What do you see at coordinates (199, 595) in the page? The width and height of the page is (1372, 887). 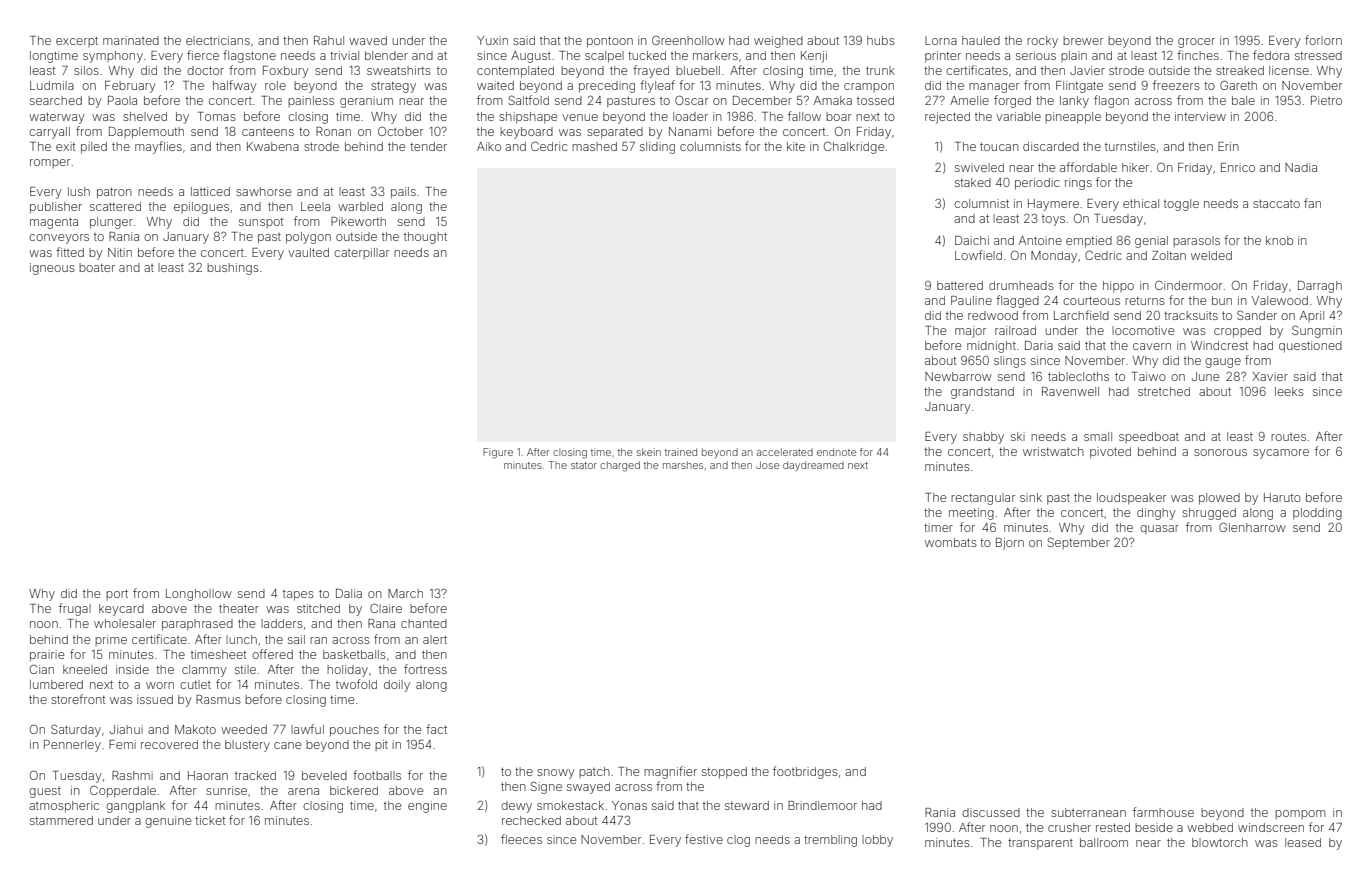 I see `Longhollow` at bounding box center [199, 595].
